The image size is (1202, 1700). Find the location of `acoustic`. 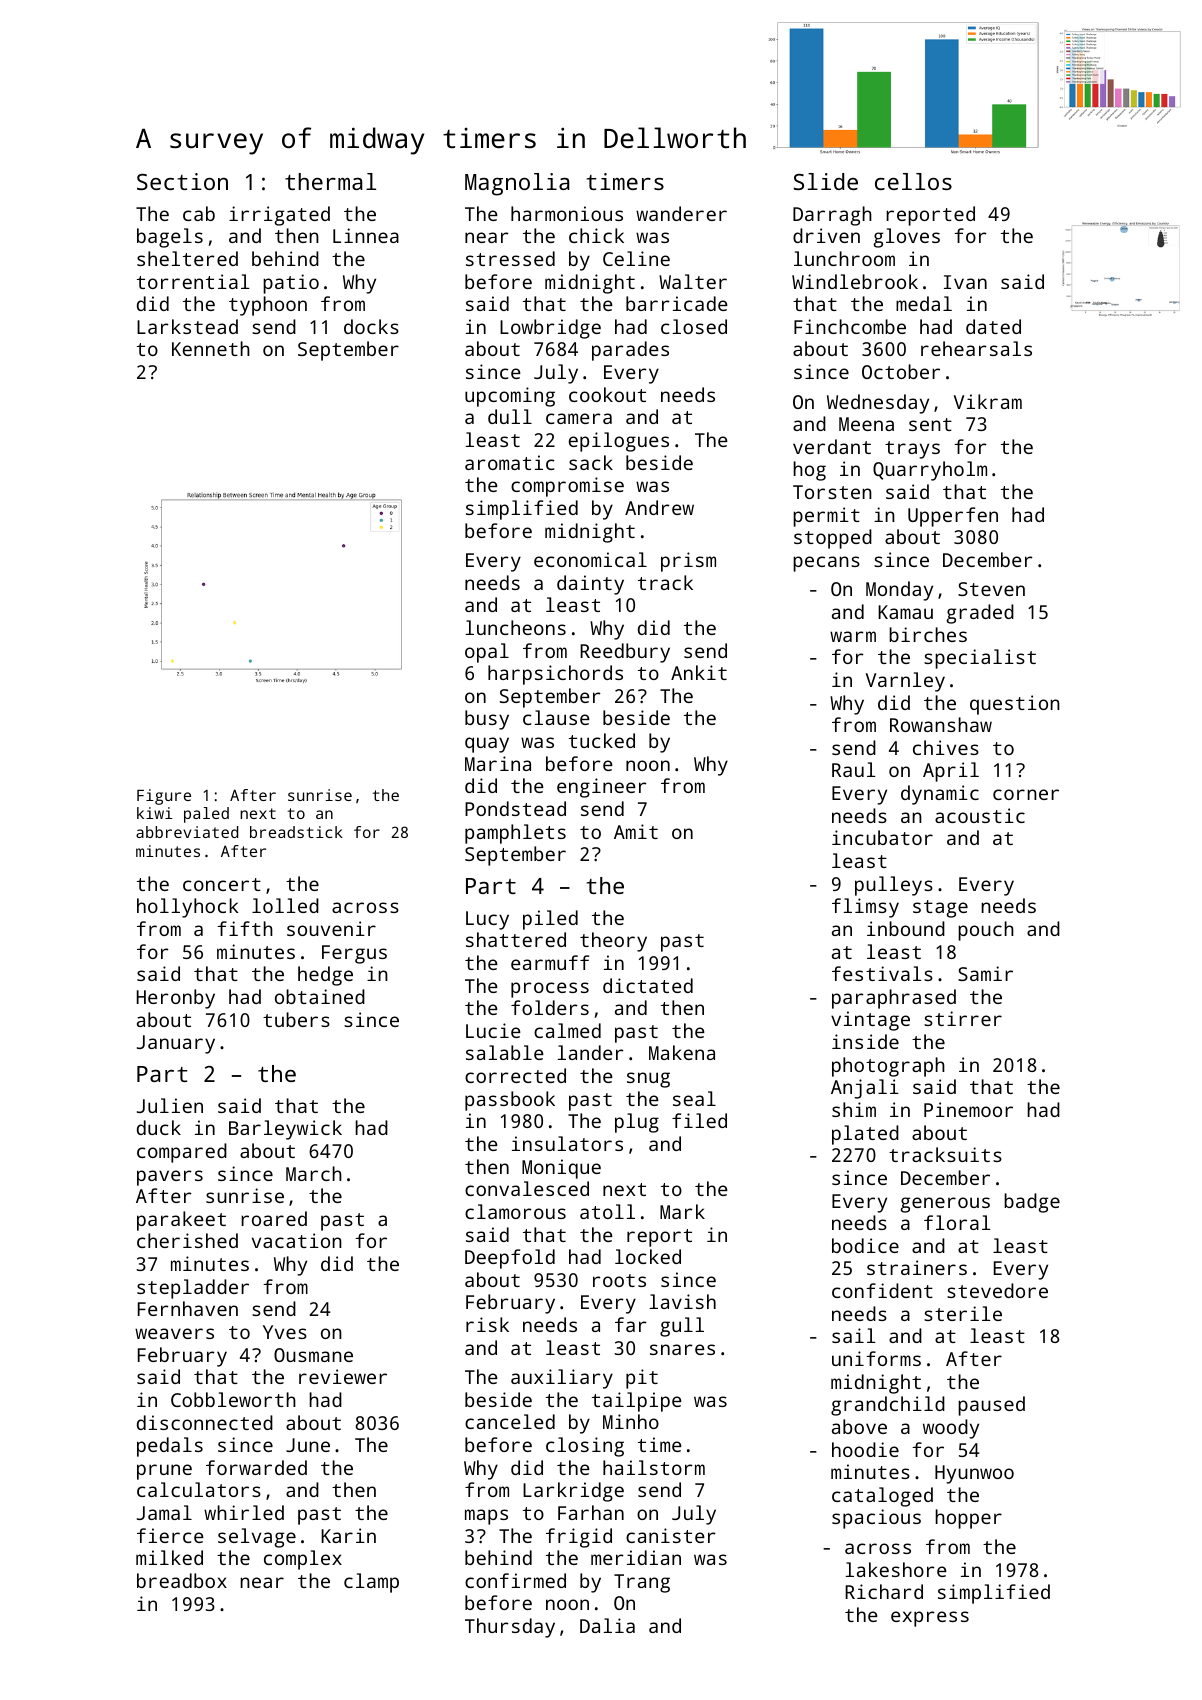

acoustic is located at coordinates (980, 815).
